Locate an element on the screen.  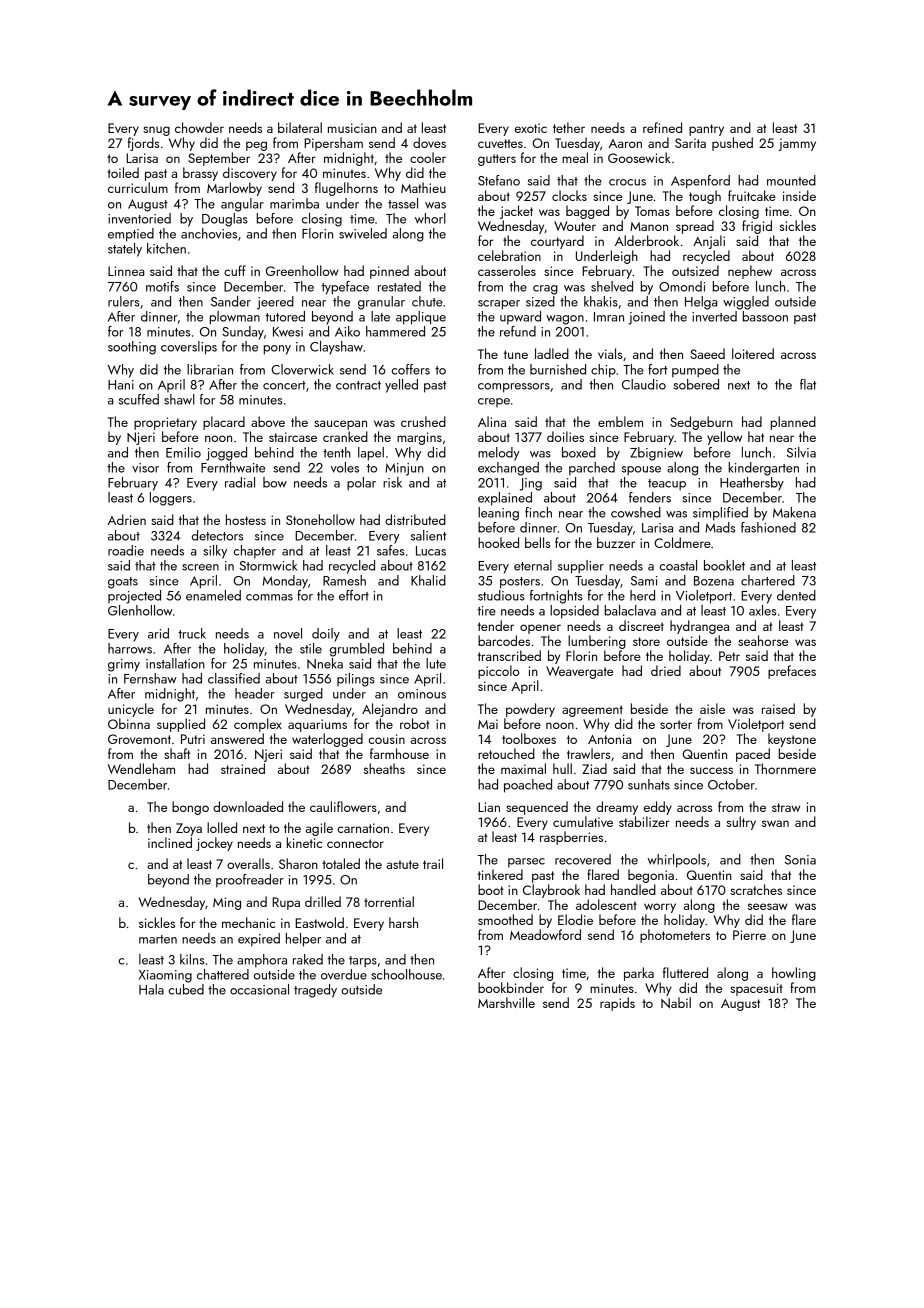
exotic is located at coordinates (531, 128).
